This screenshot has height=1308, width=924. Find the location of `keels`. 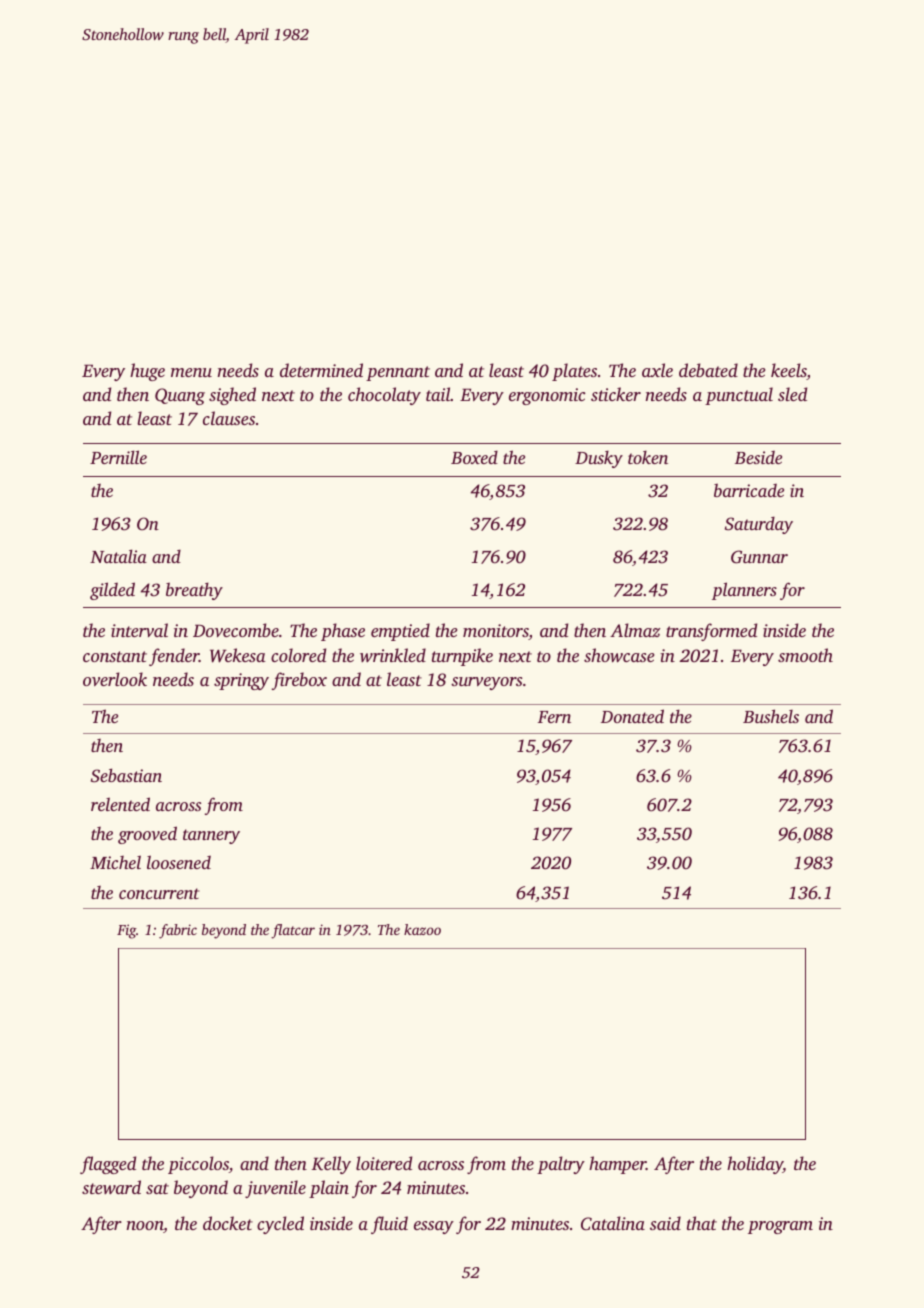

keels is located at coordinates (789, 371).
